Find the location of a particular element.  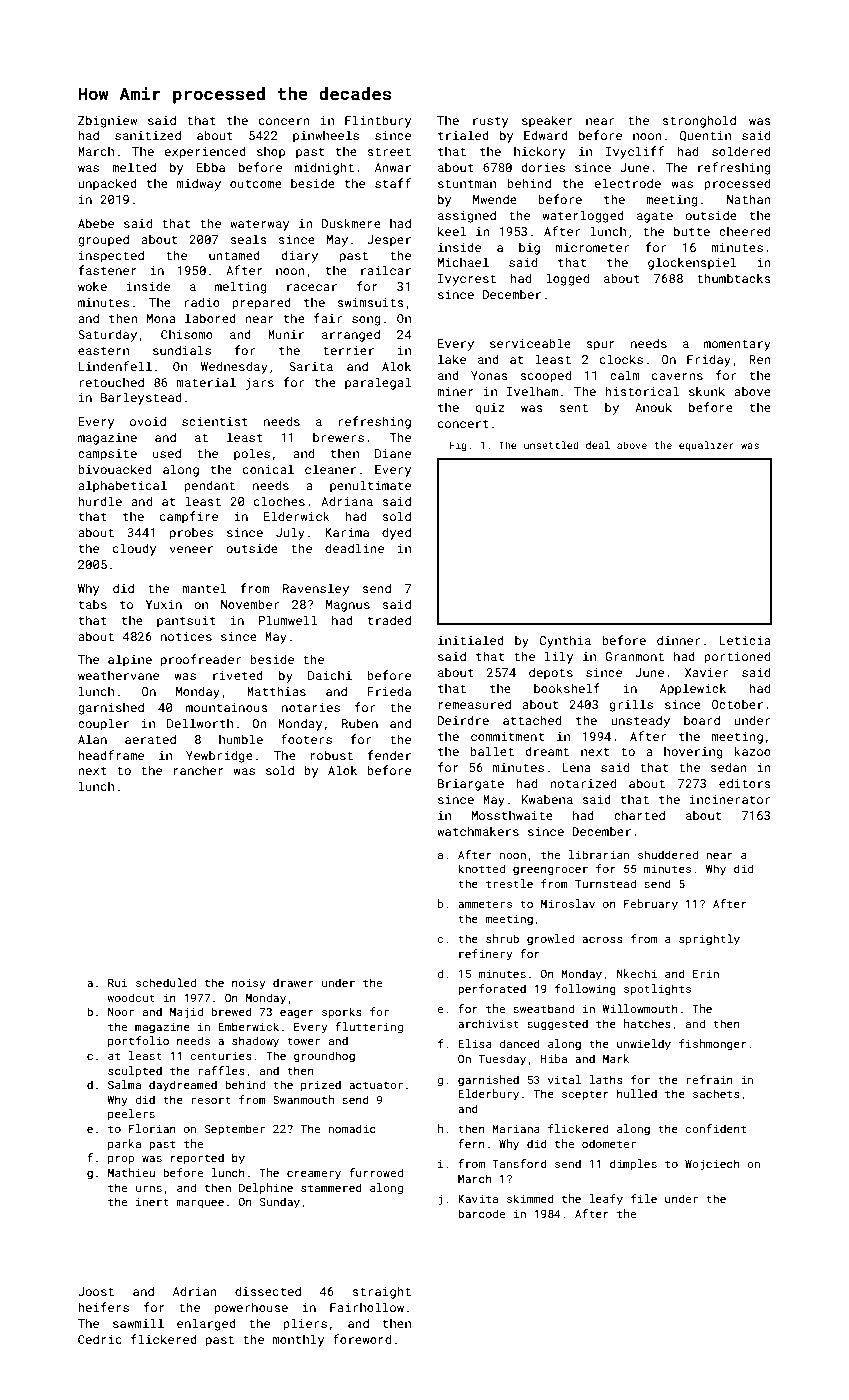

heifers is located at coordinates (103, 1307).
